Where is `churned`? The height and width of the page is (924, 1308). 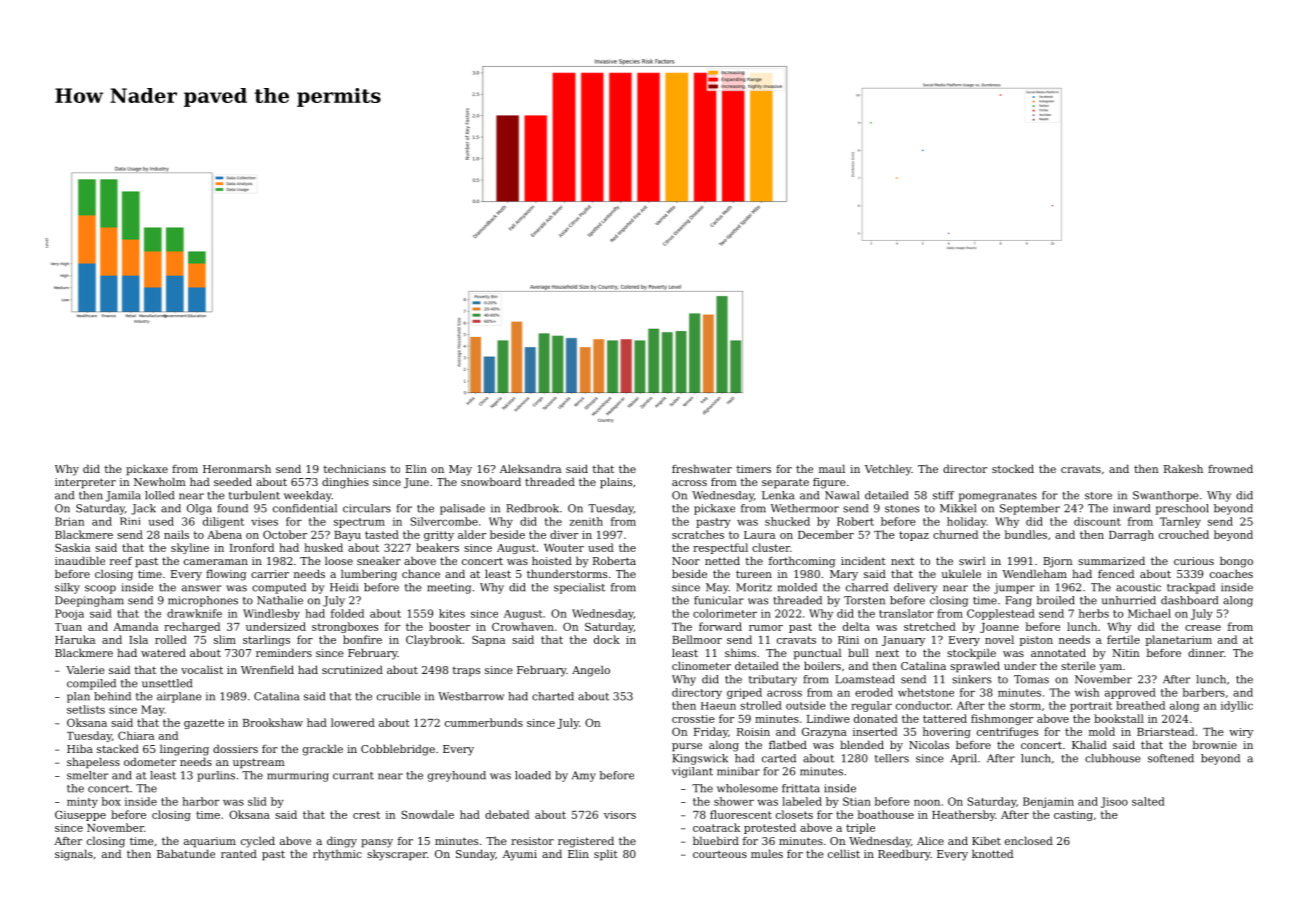
churned is located at coordinates (955, 534).
